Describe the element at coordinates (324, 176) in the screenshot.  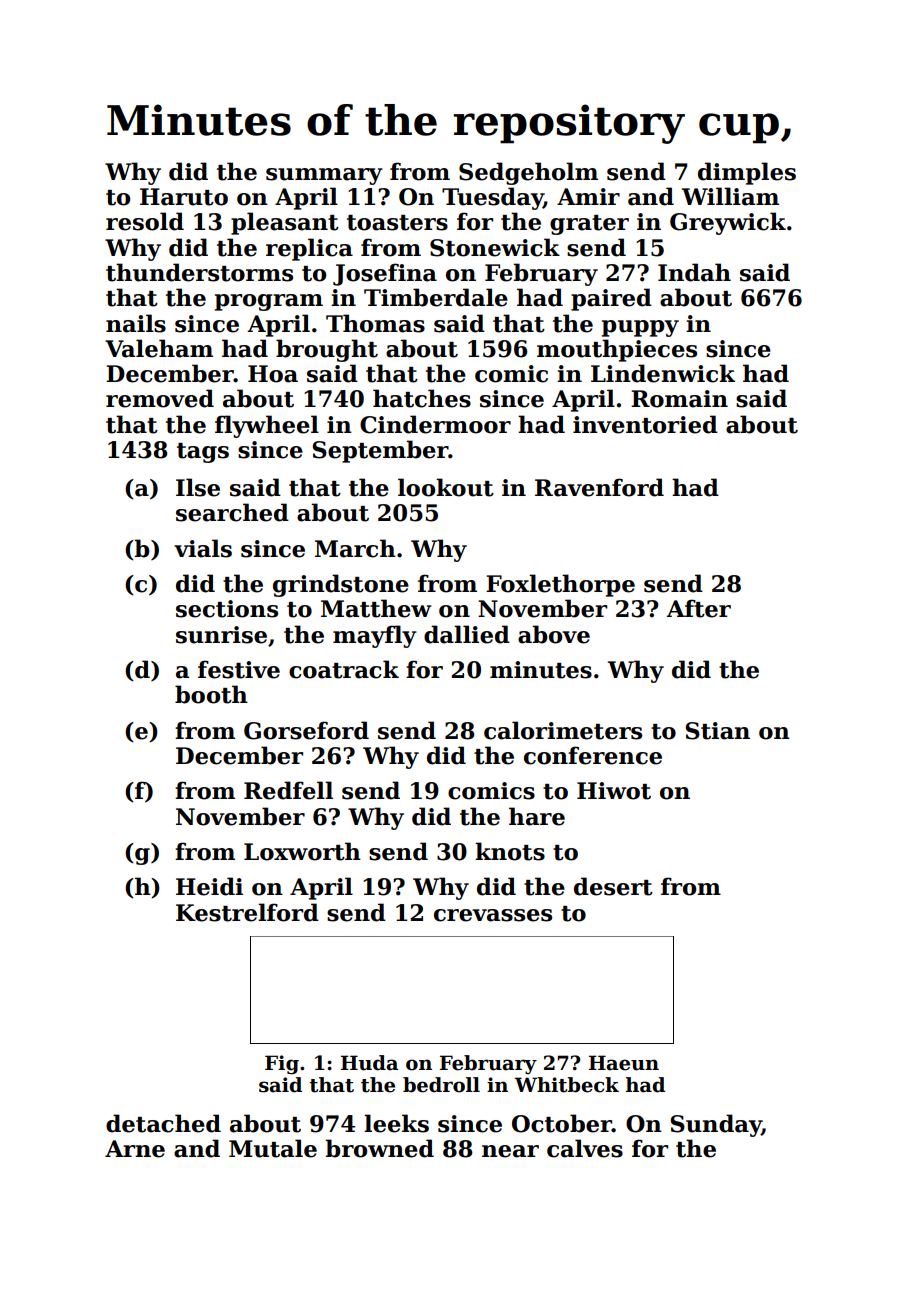
I see `summary` at that location.
